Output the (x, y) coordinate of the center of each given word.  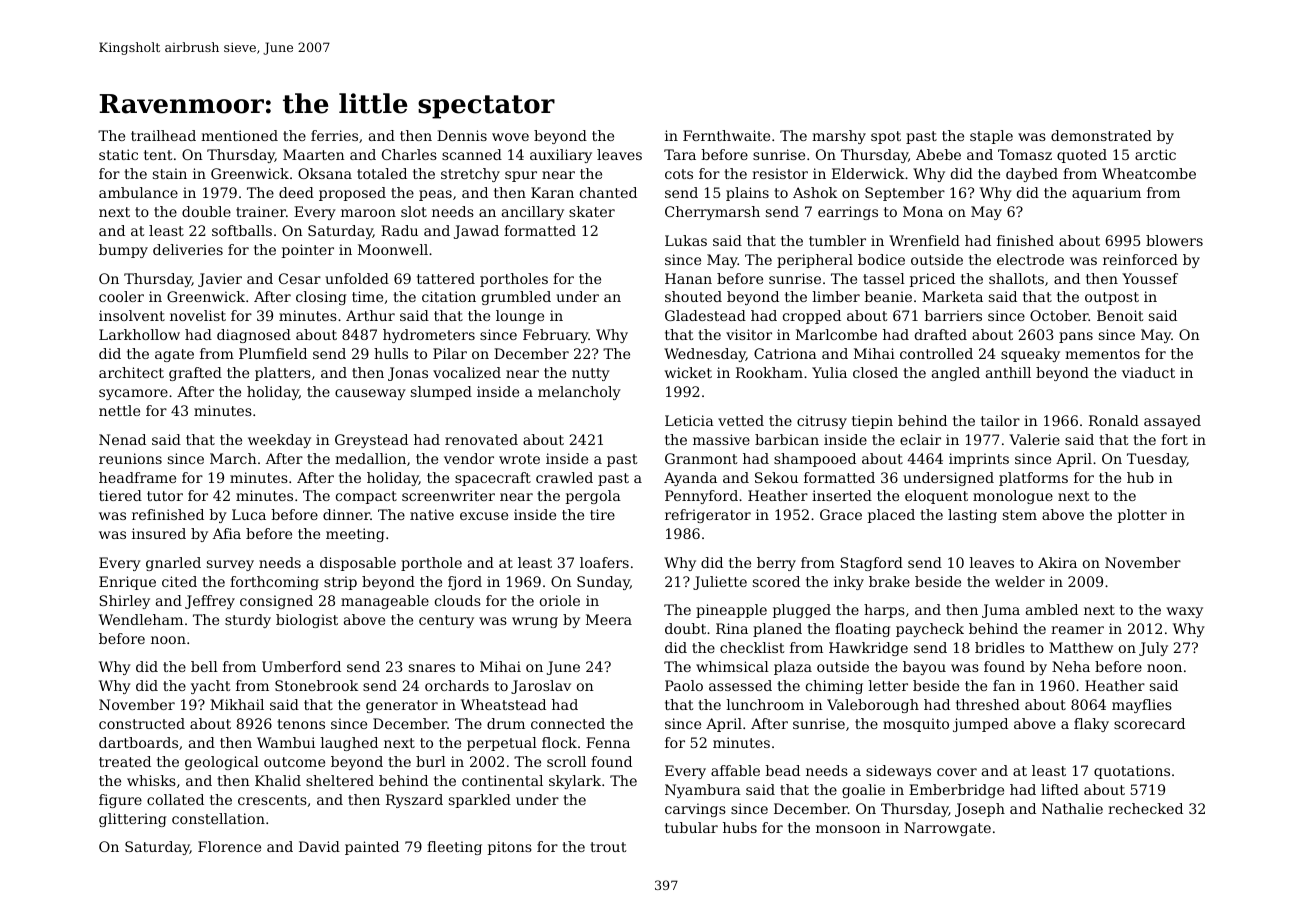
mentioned (239, 135)
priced (932, 280)
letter (888, 685)
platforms (1033, 479)
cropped (812, 317)
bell (204, 666)
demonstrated (1101, 135)
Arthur (370, 315)
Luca (249, 514)
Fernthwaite (726, 135)
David (319, 846)
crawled (564, 477)
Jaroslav (541, 687)
